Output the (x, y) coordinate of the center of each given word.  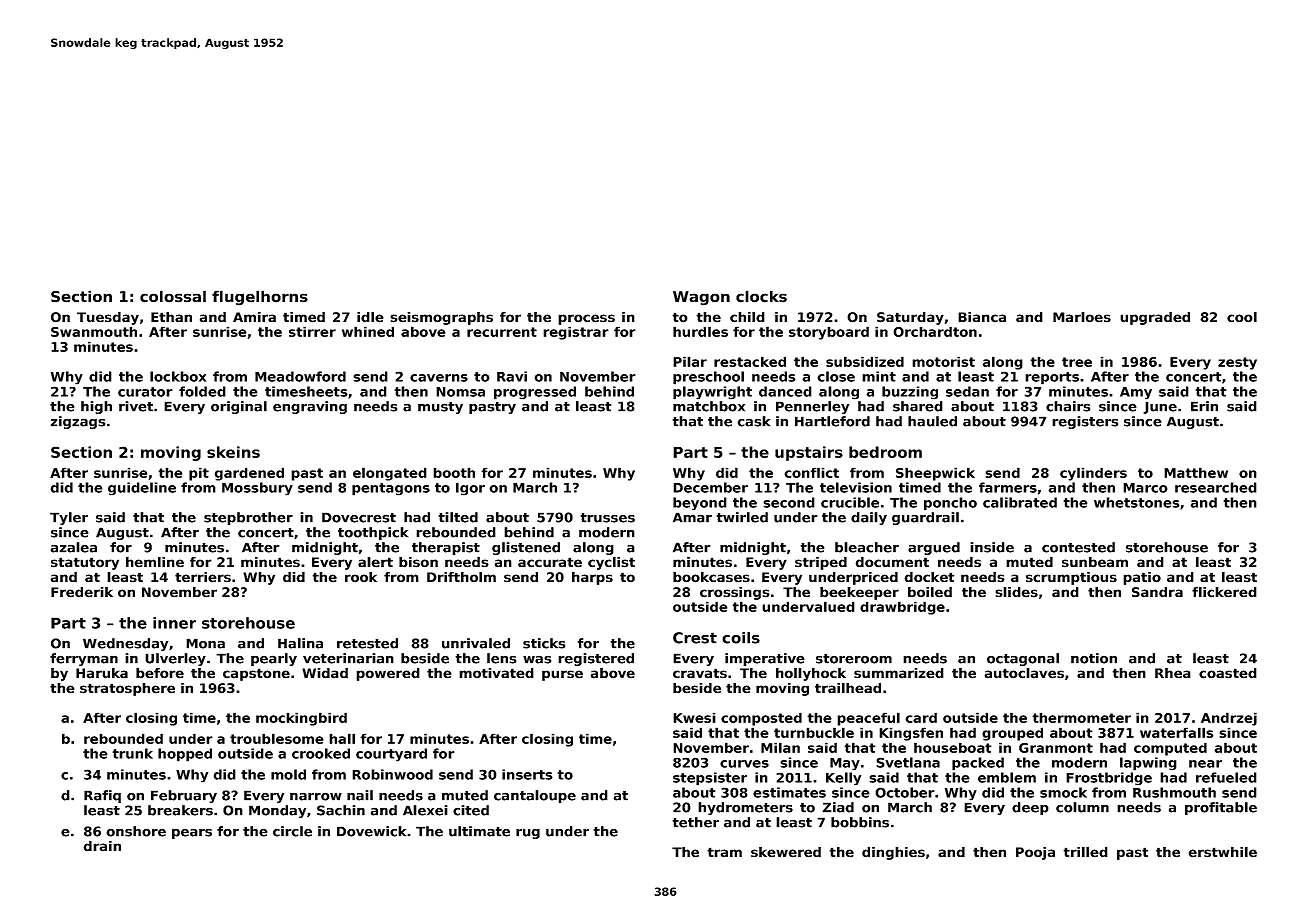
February (184, 796)
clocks (761, 296)
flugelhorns (260, 298)
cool (1242, 317)
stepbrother (248, 518)
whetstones (1137, 502)
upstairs (809, 453)
